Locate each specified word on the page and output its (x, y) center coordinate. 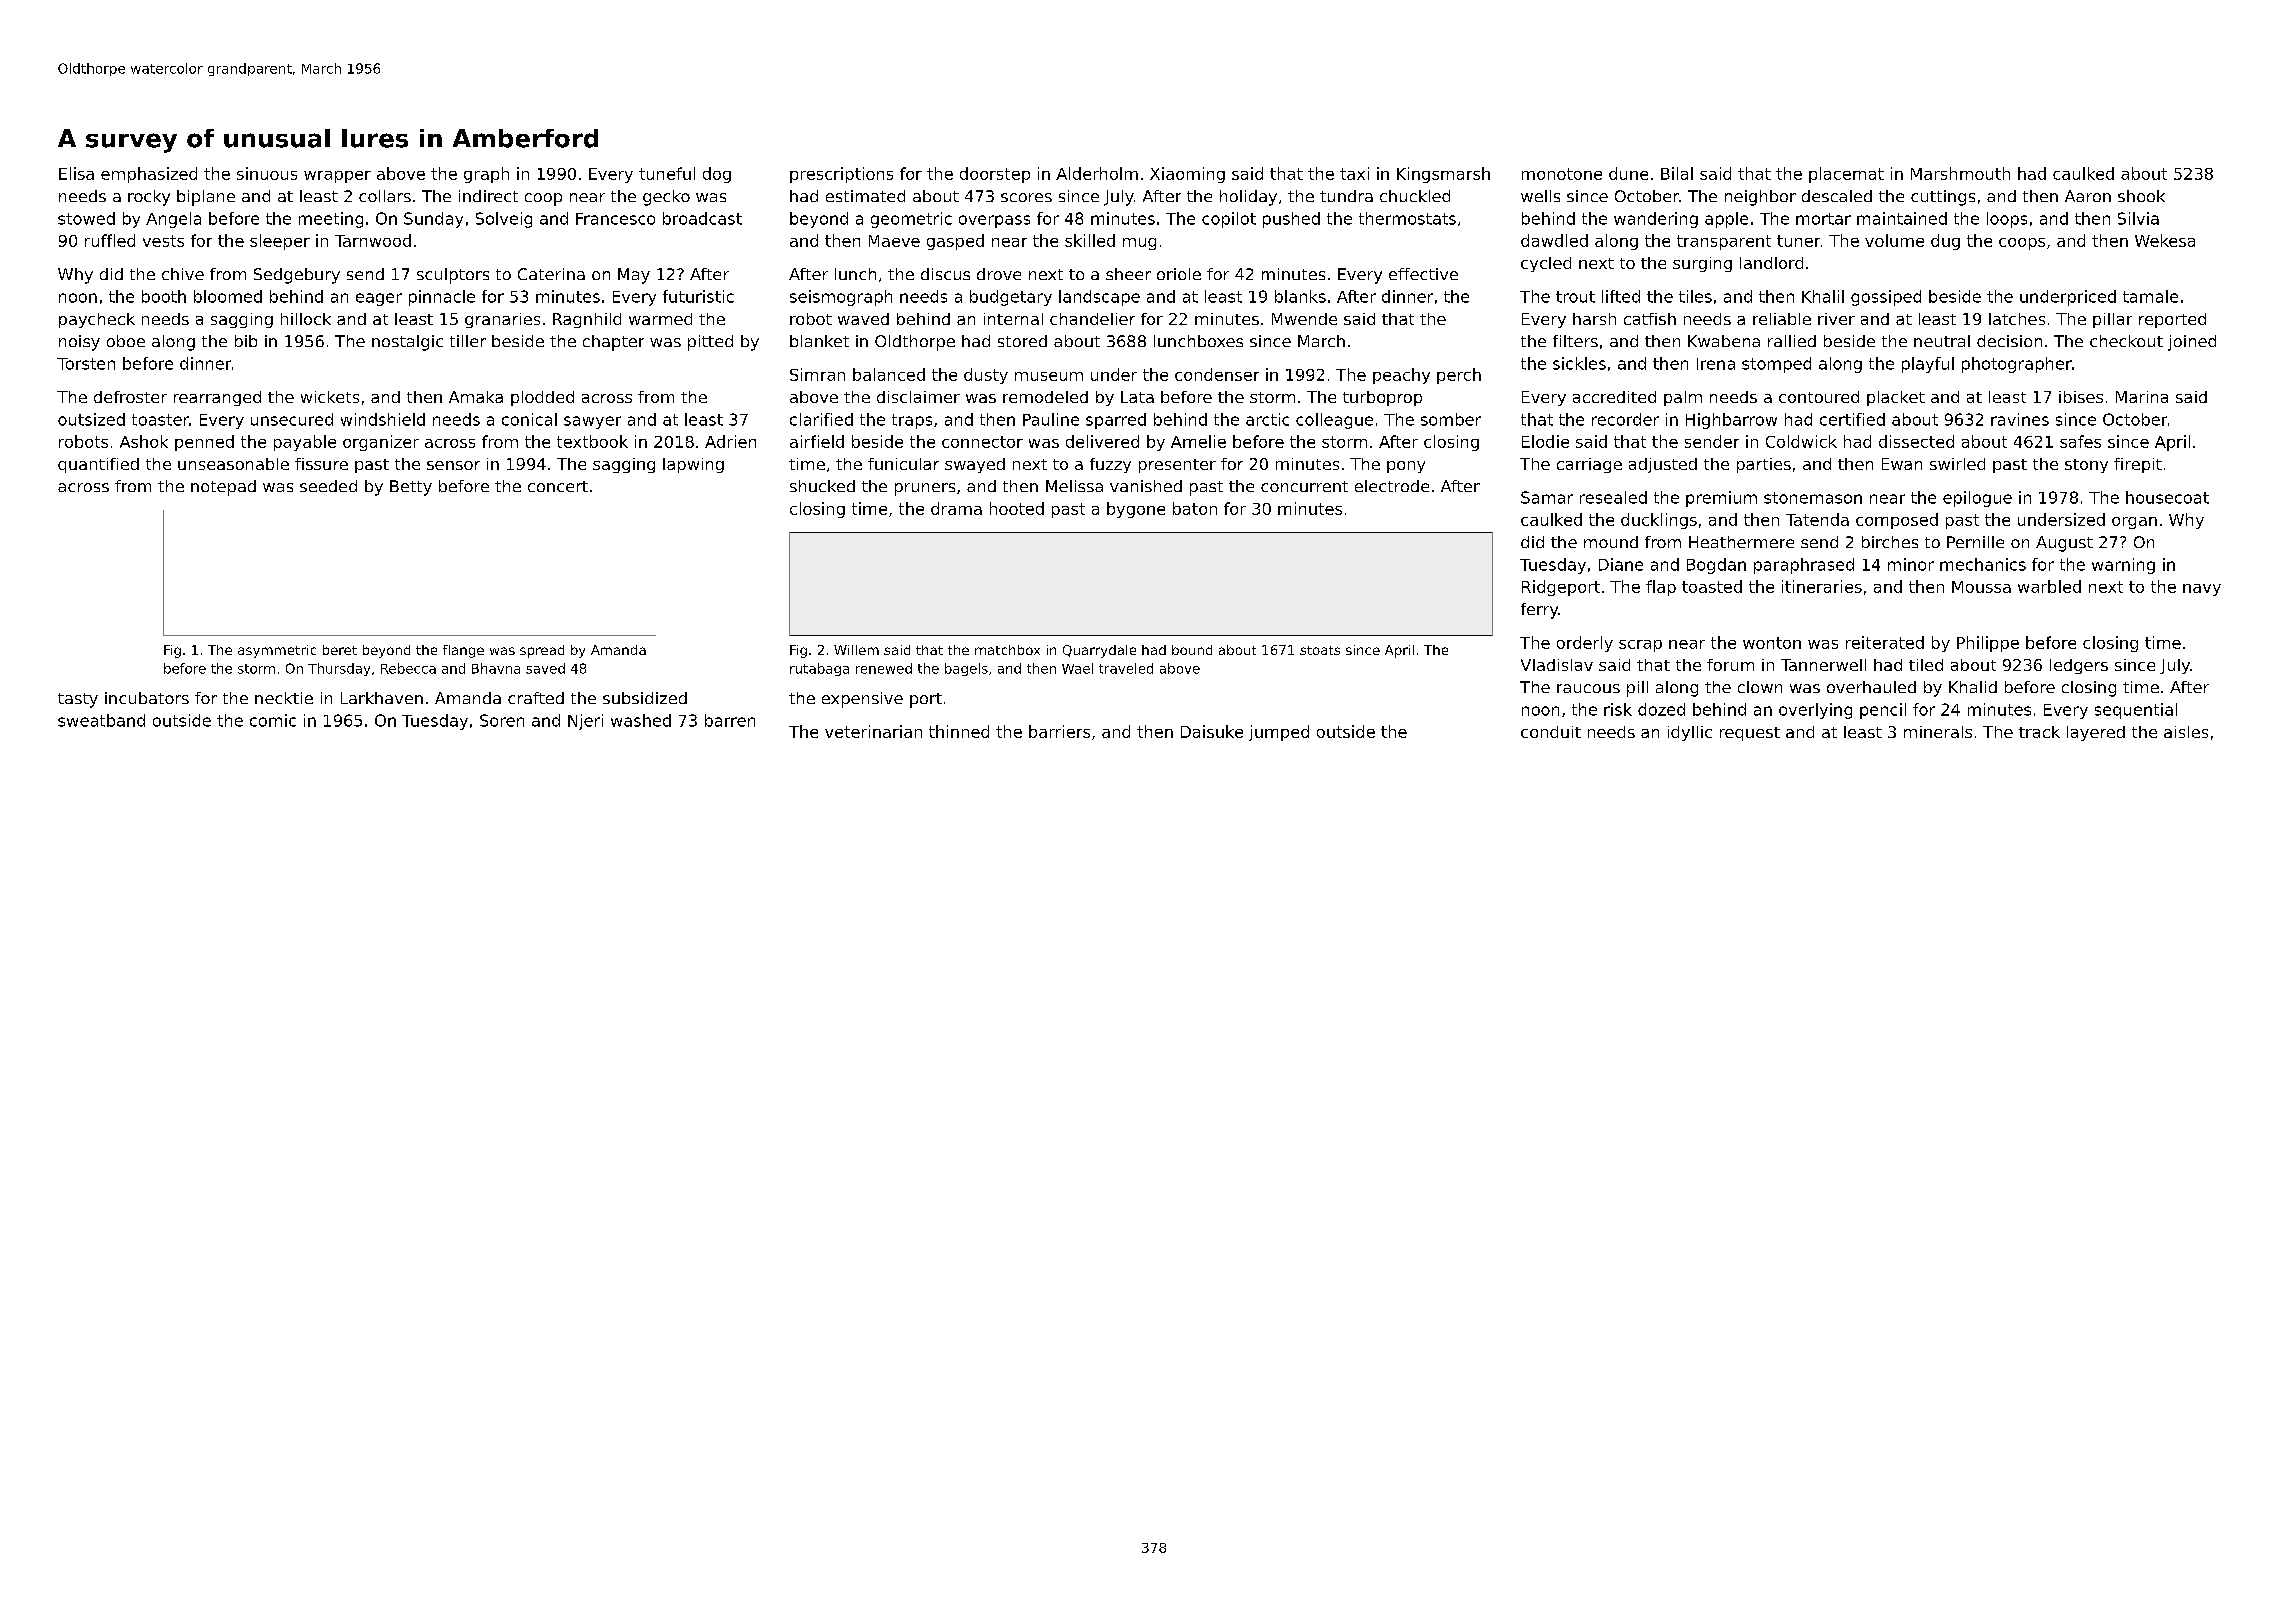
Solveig (504, 220)
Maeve (894, 241)
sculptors (453, 276)
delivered (1102, 441)
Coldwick (1801, 441)
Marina (2142, 397)
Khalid (1973, 687)
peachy (1401, 376)
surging (1702, 264)
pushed (1291, 220)
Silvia (2138, 218)
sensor (453, 465)
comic (273, 720)
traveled (1126, 668)
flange (463, 651)
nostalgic (407, 343)
